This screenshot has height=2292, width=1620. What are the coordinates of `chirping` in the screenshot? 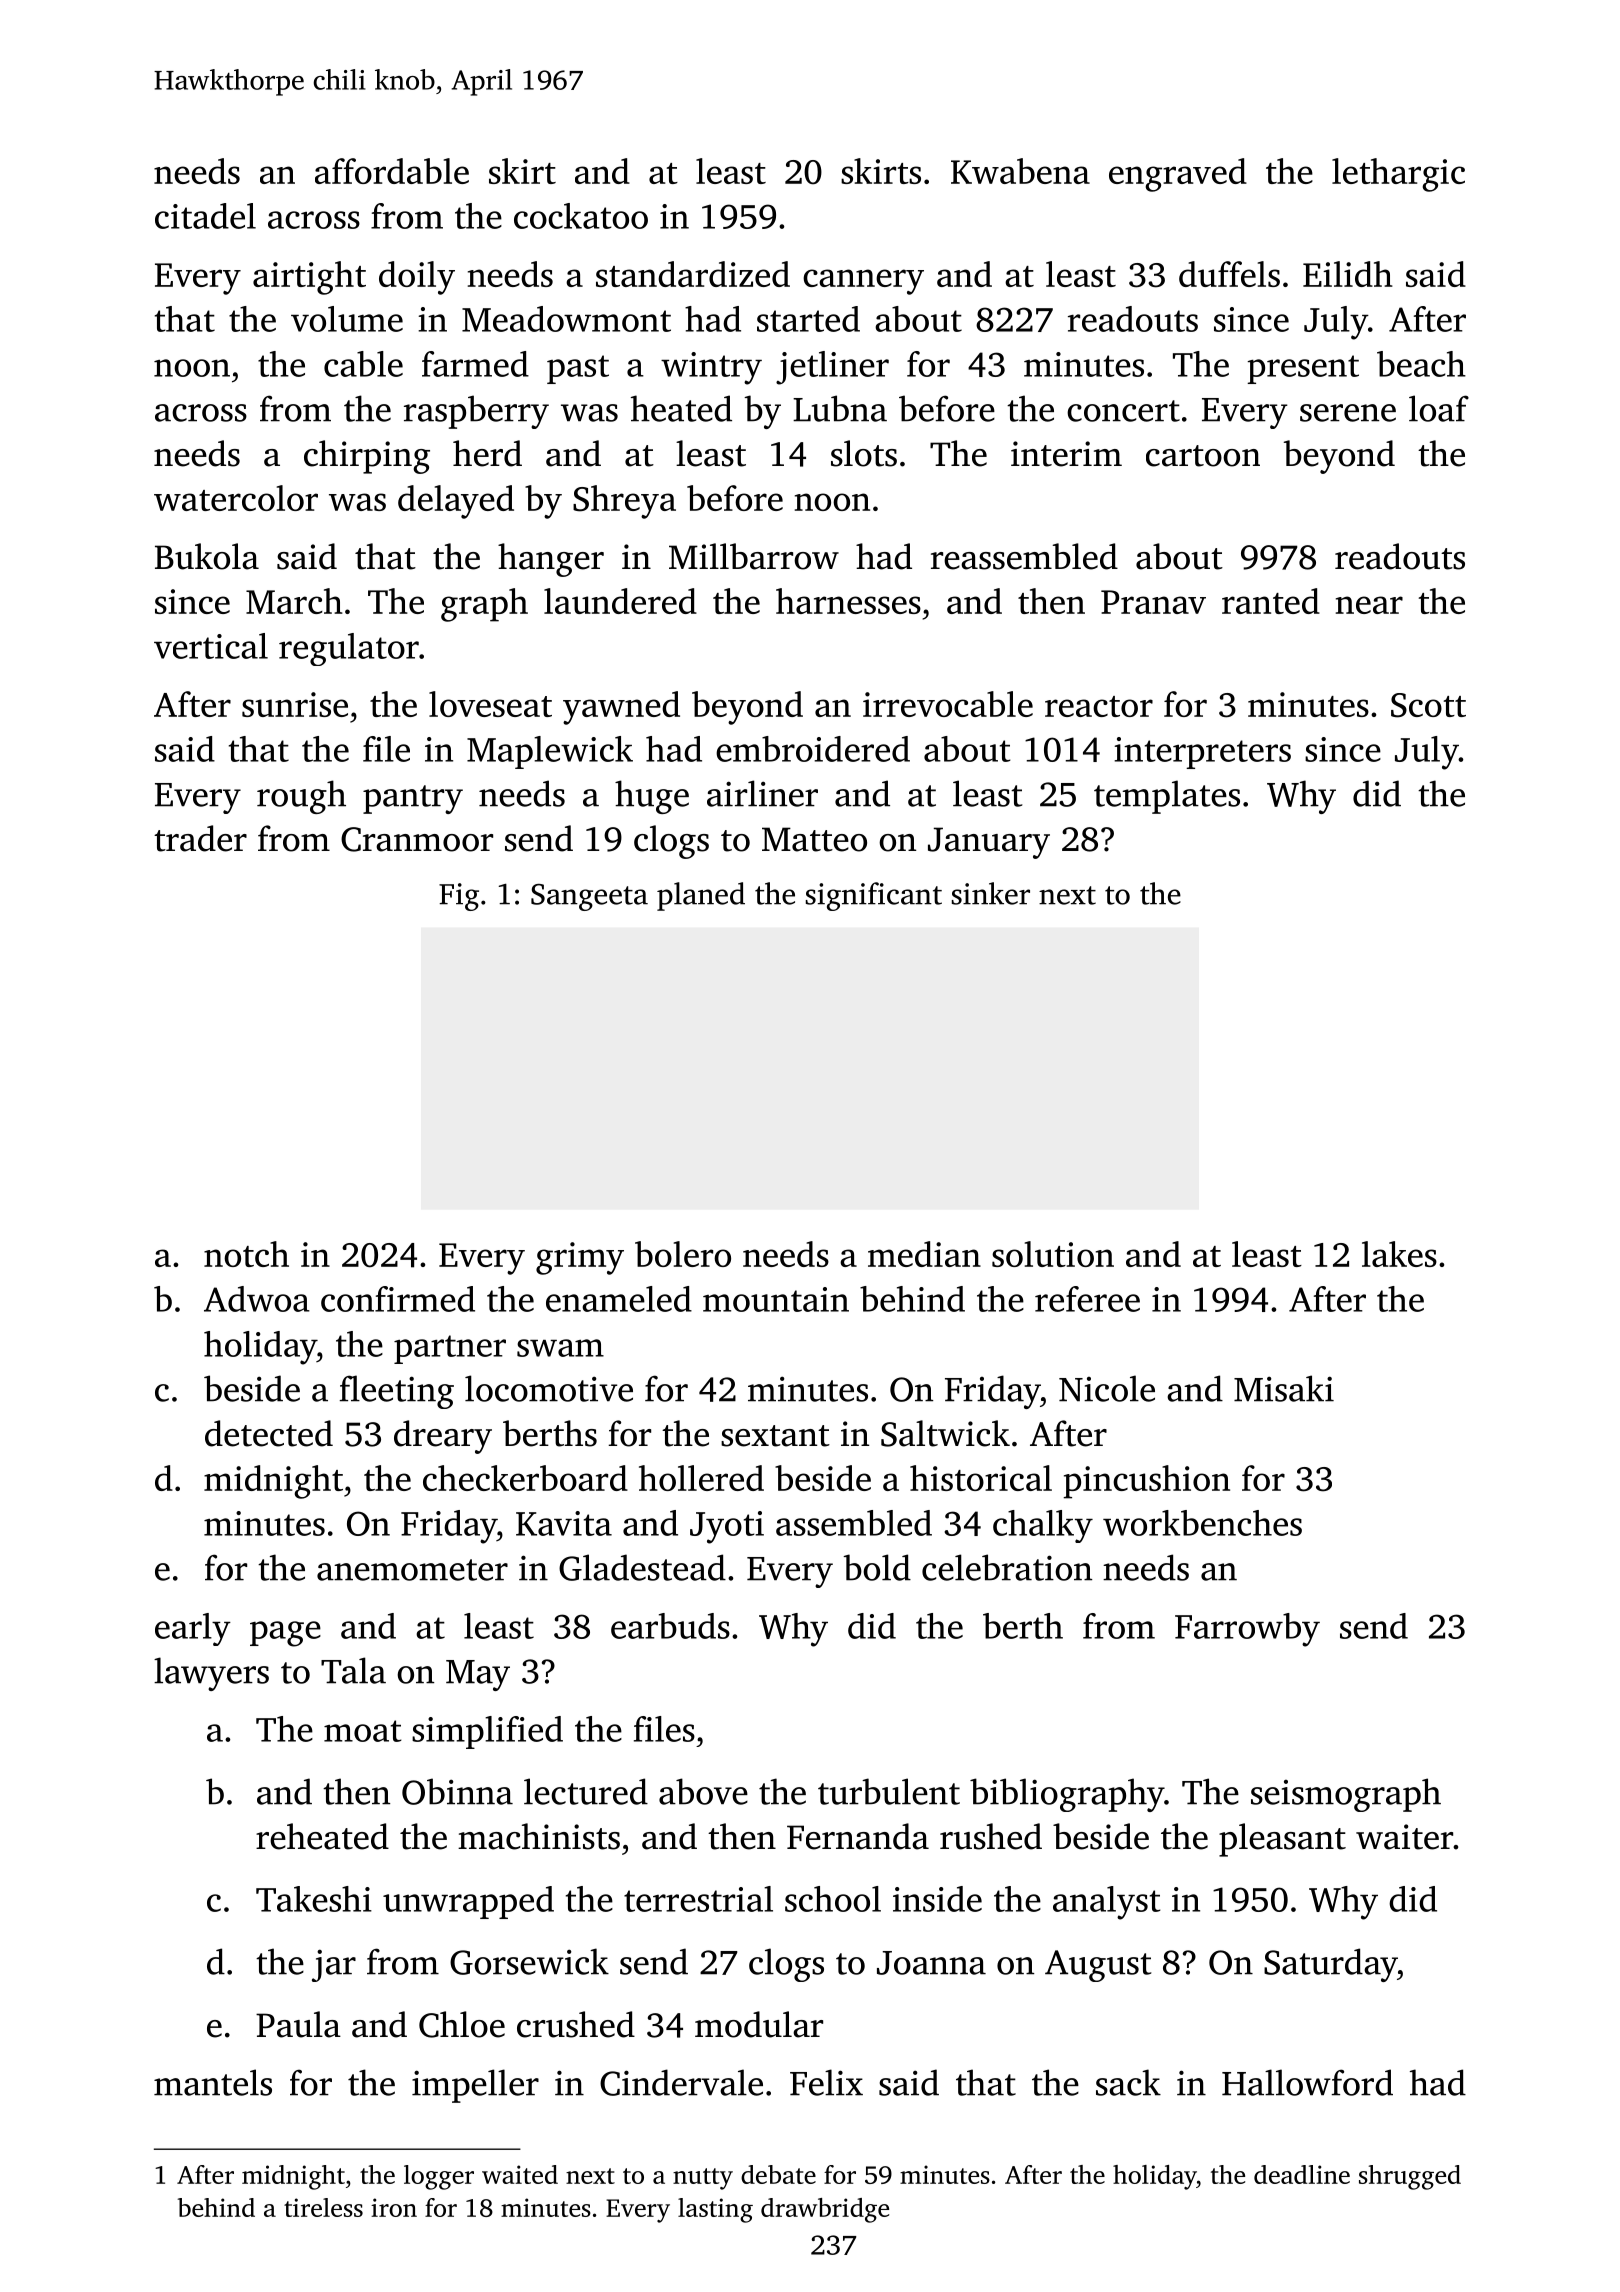 It's located at (367, 457).
